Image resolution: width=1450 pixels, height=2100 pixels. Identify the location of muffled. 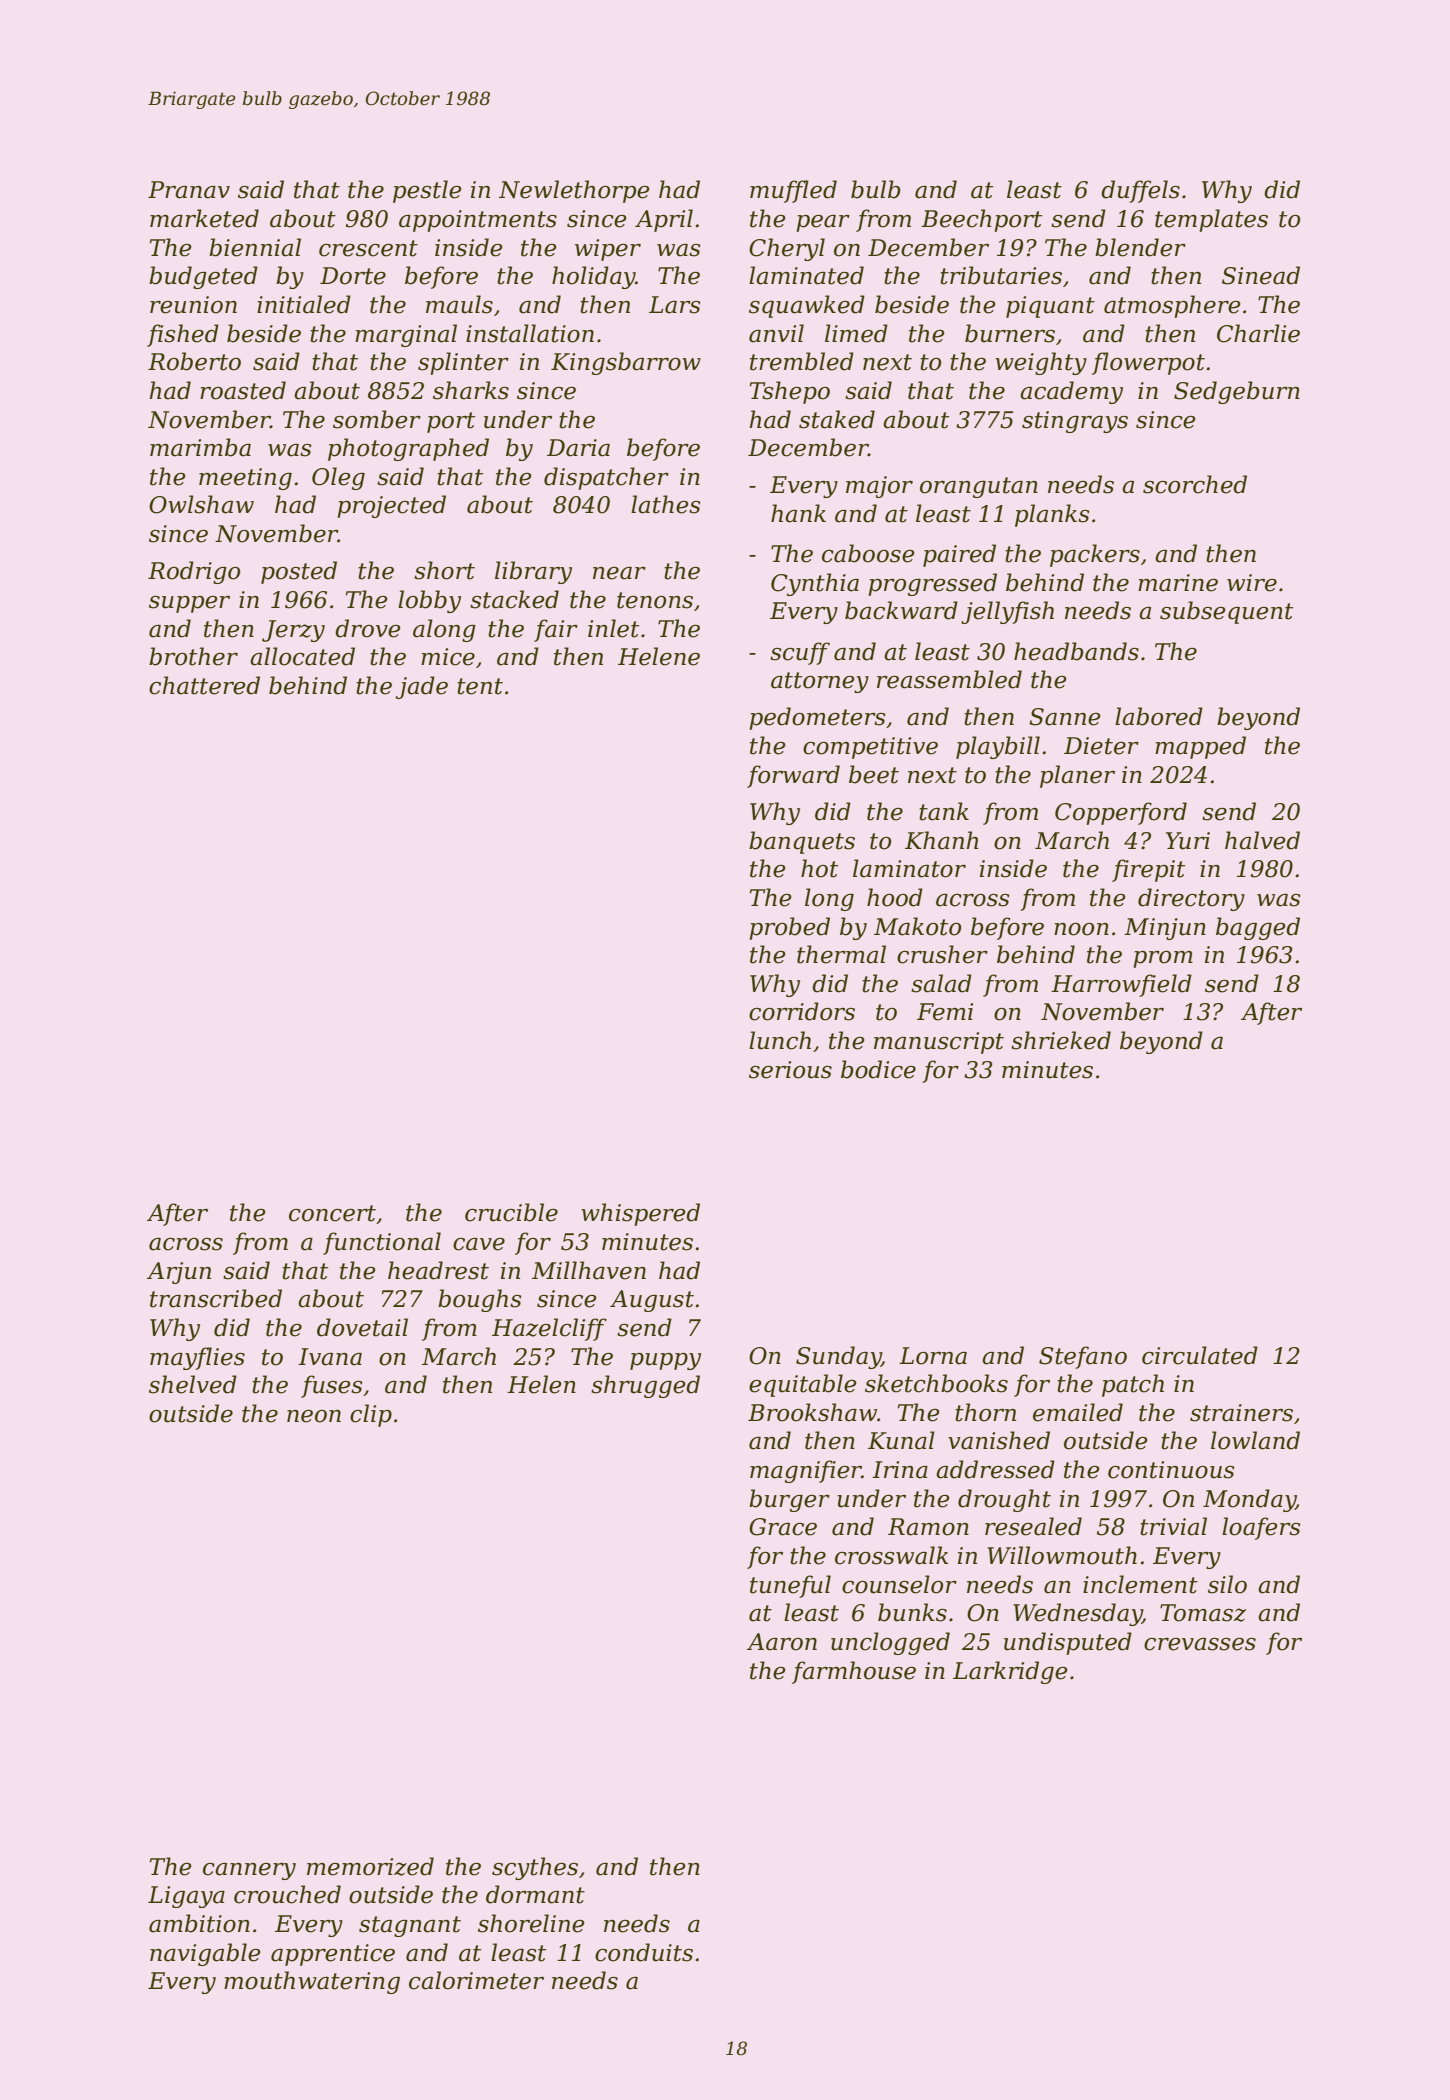
(793, 191).
